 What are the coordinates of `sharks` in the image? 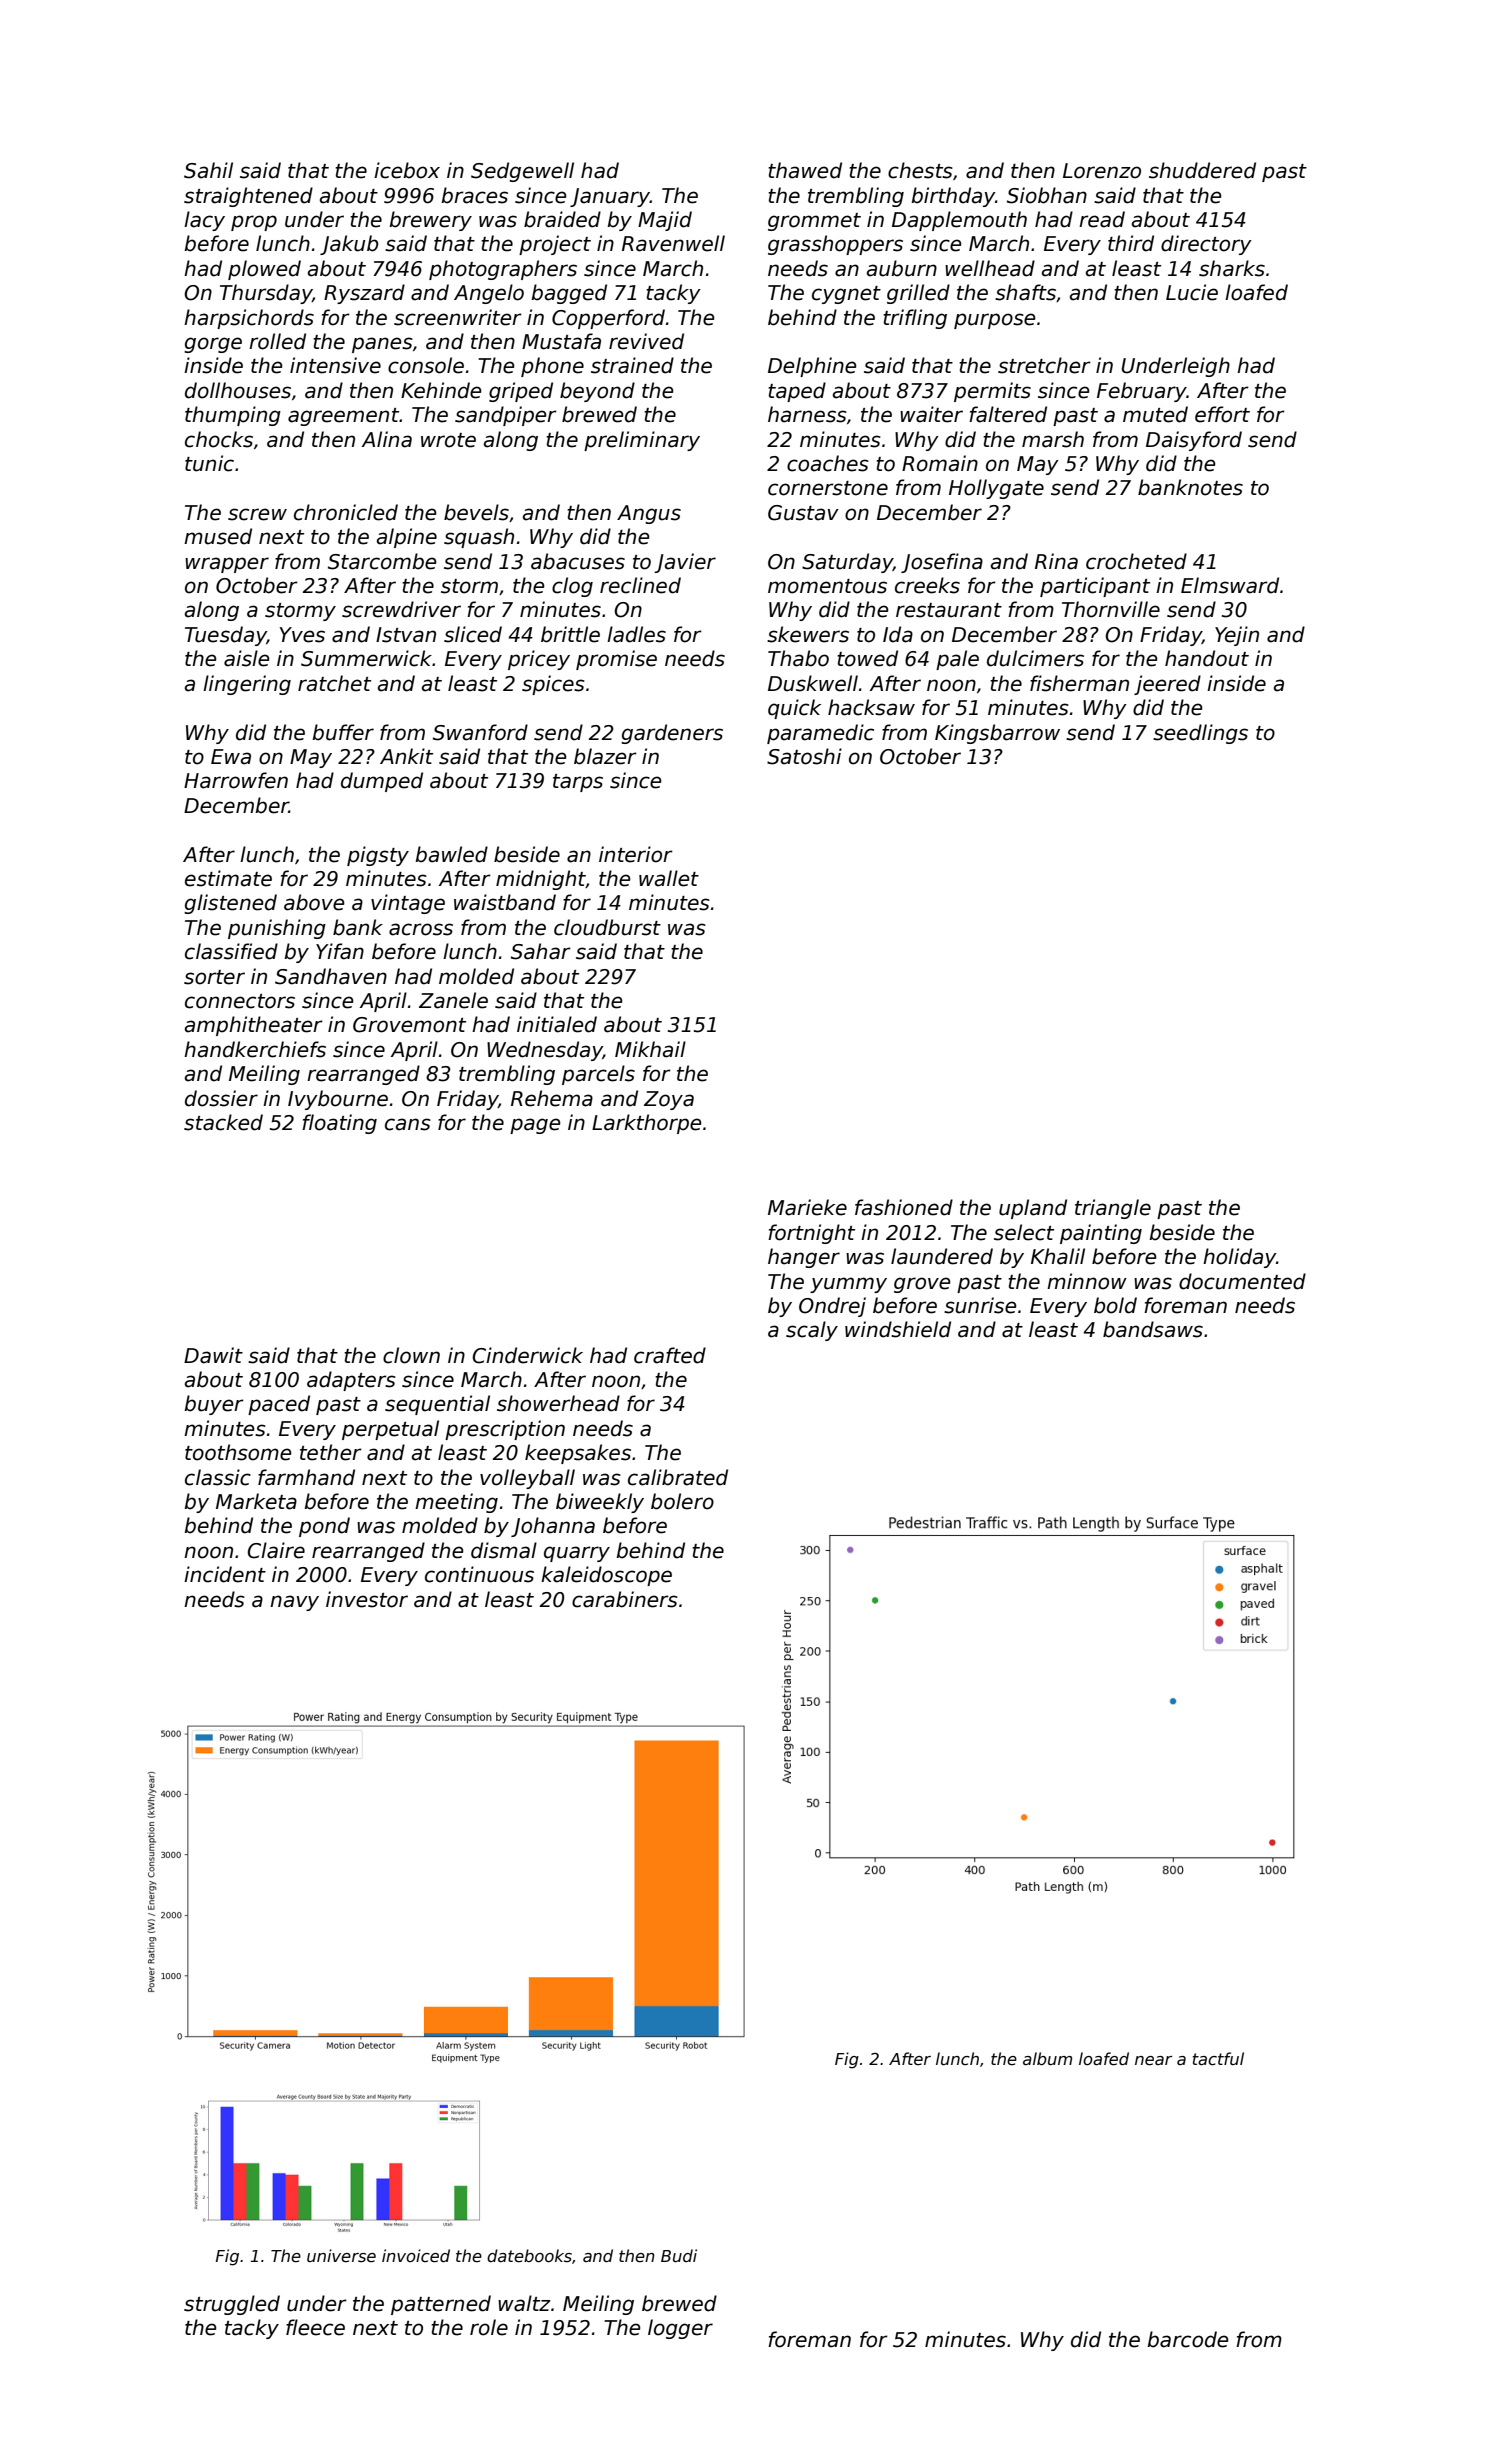 It's located at (1232, 268).
